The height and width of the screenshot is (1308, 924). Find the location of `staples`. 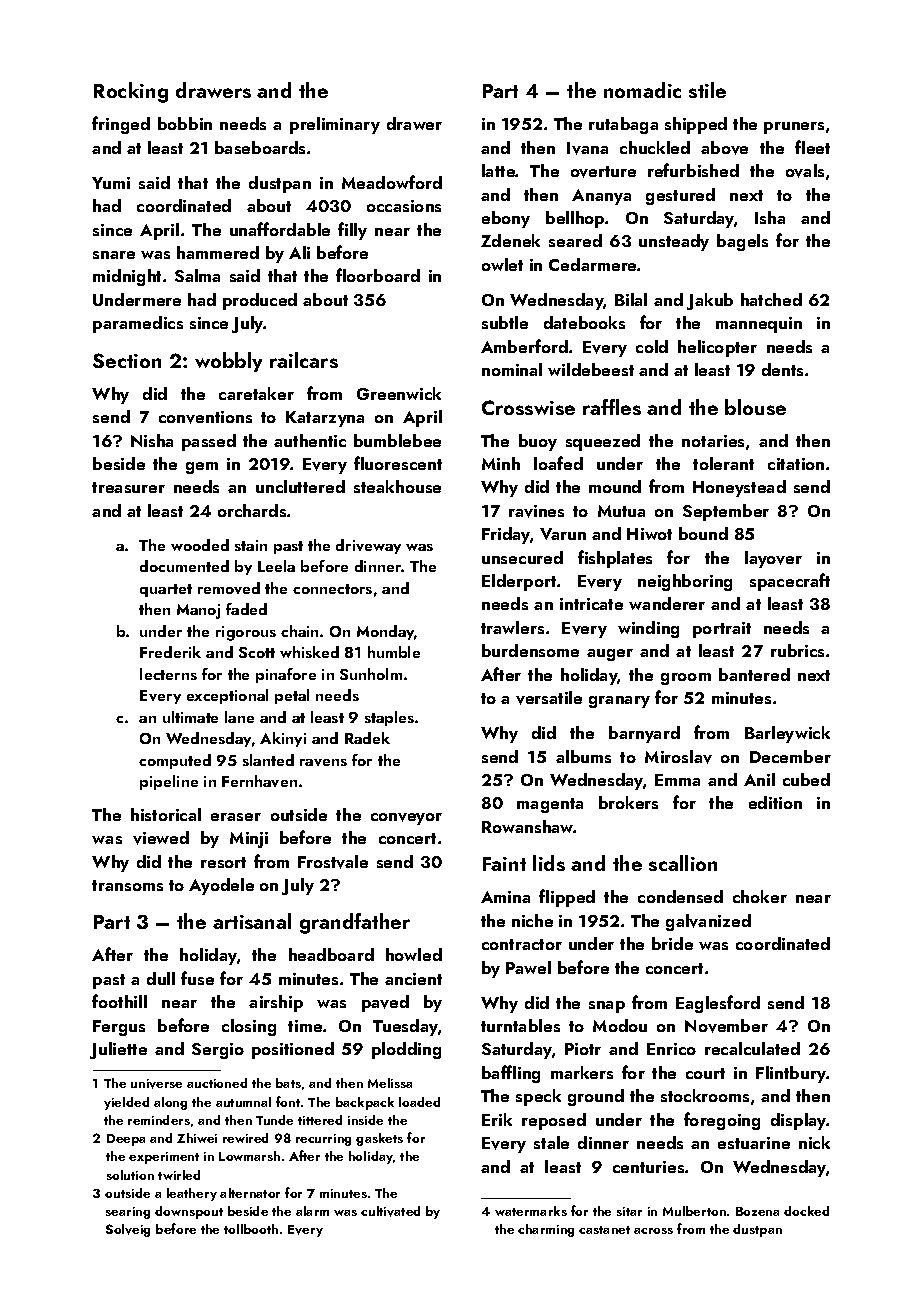

staples is located at coordinates (389, 718).
